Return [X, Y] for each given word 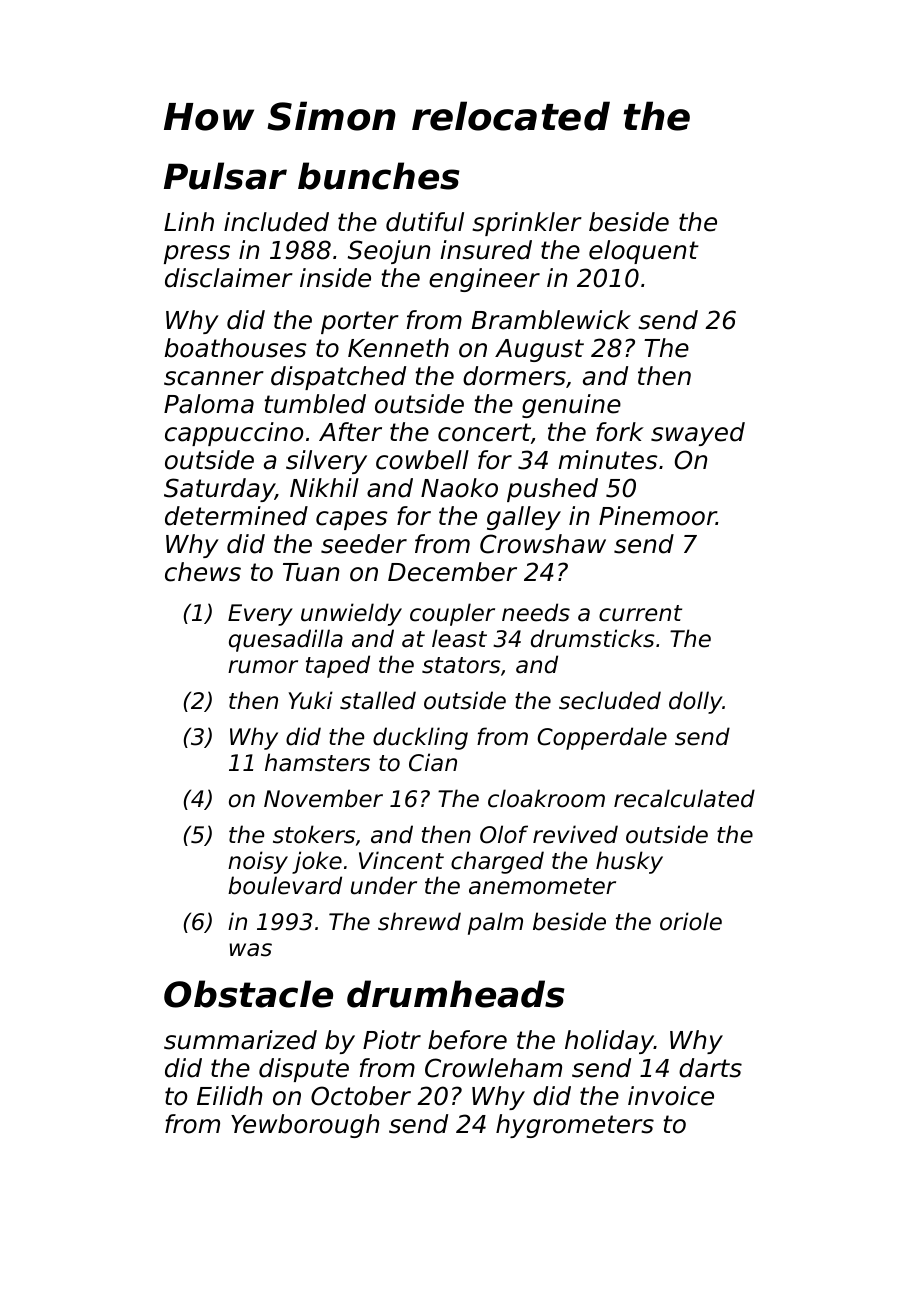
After [350, 432]
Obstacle [248, 994]
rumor [263, 667]
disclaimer [229, 278]
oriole [691, 921]
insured [486, 250]
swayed [698, 434]
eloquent [644, 252]
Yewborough [305, 1126]
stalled [378, 700]
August [539, 350]
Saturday [219, 490]
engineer [484, 280]
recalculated [684, 798]
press [197, 254]
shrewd [419, 921]
